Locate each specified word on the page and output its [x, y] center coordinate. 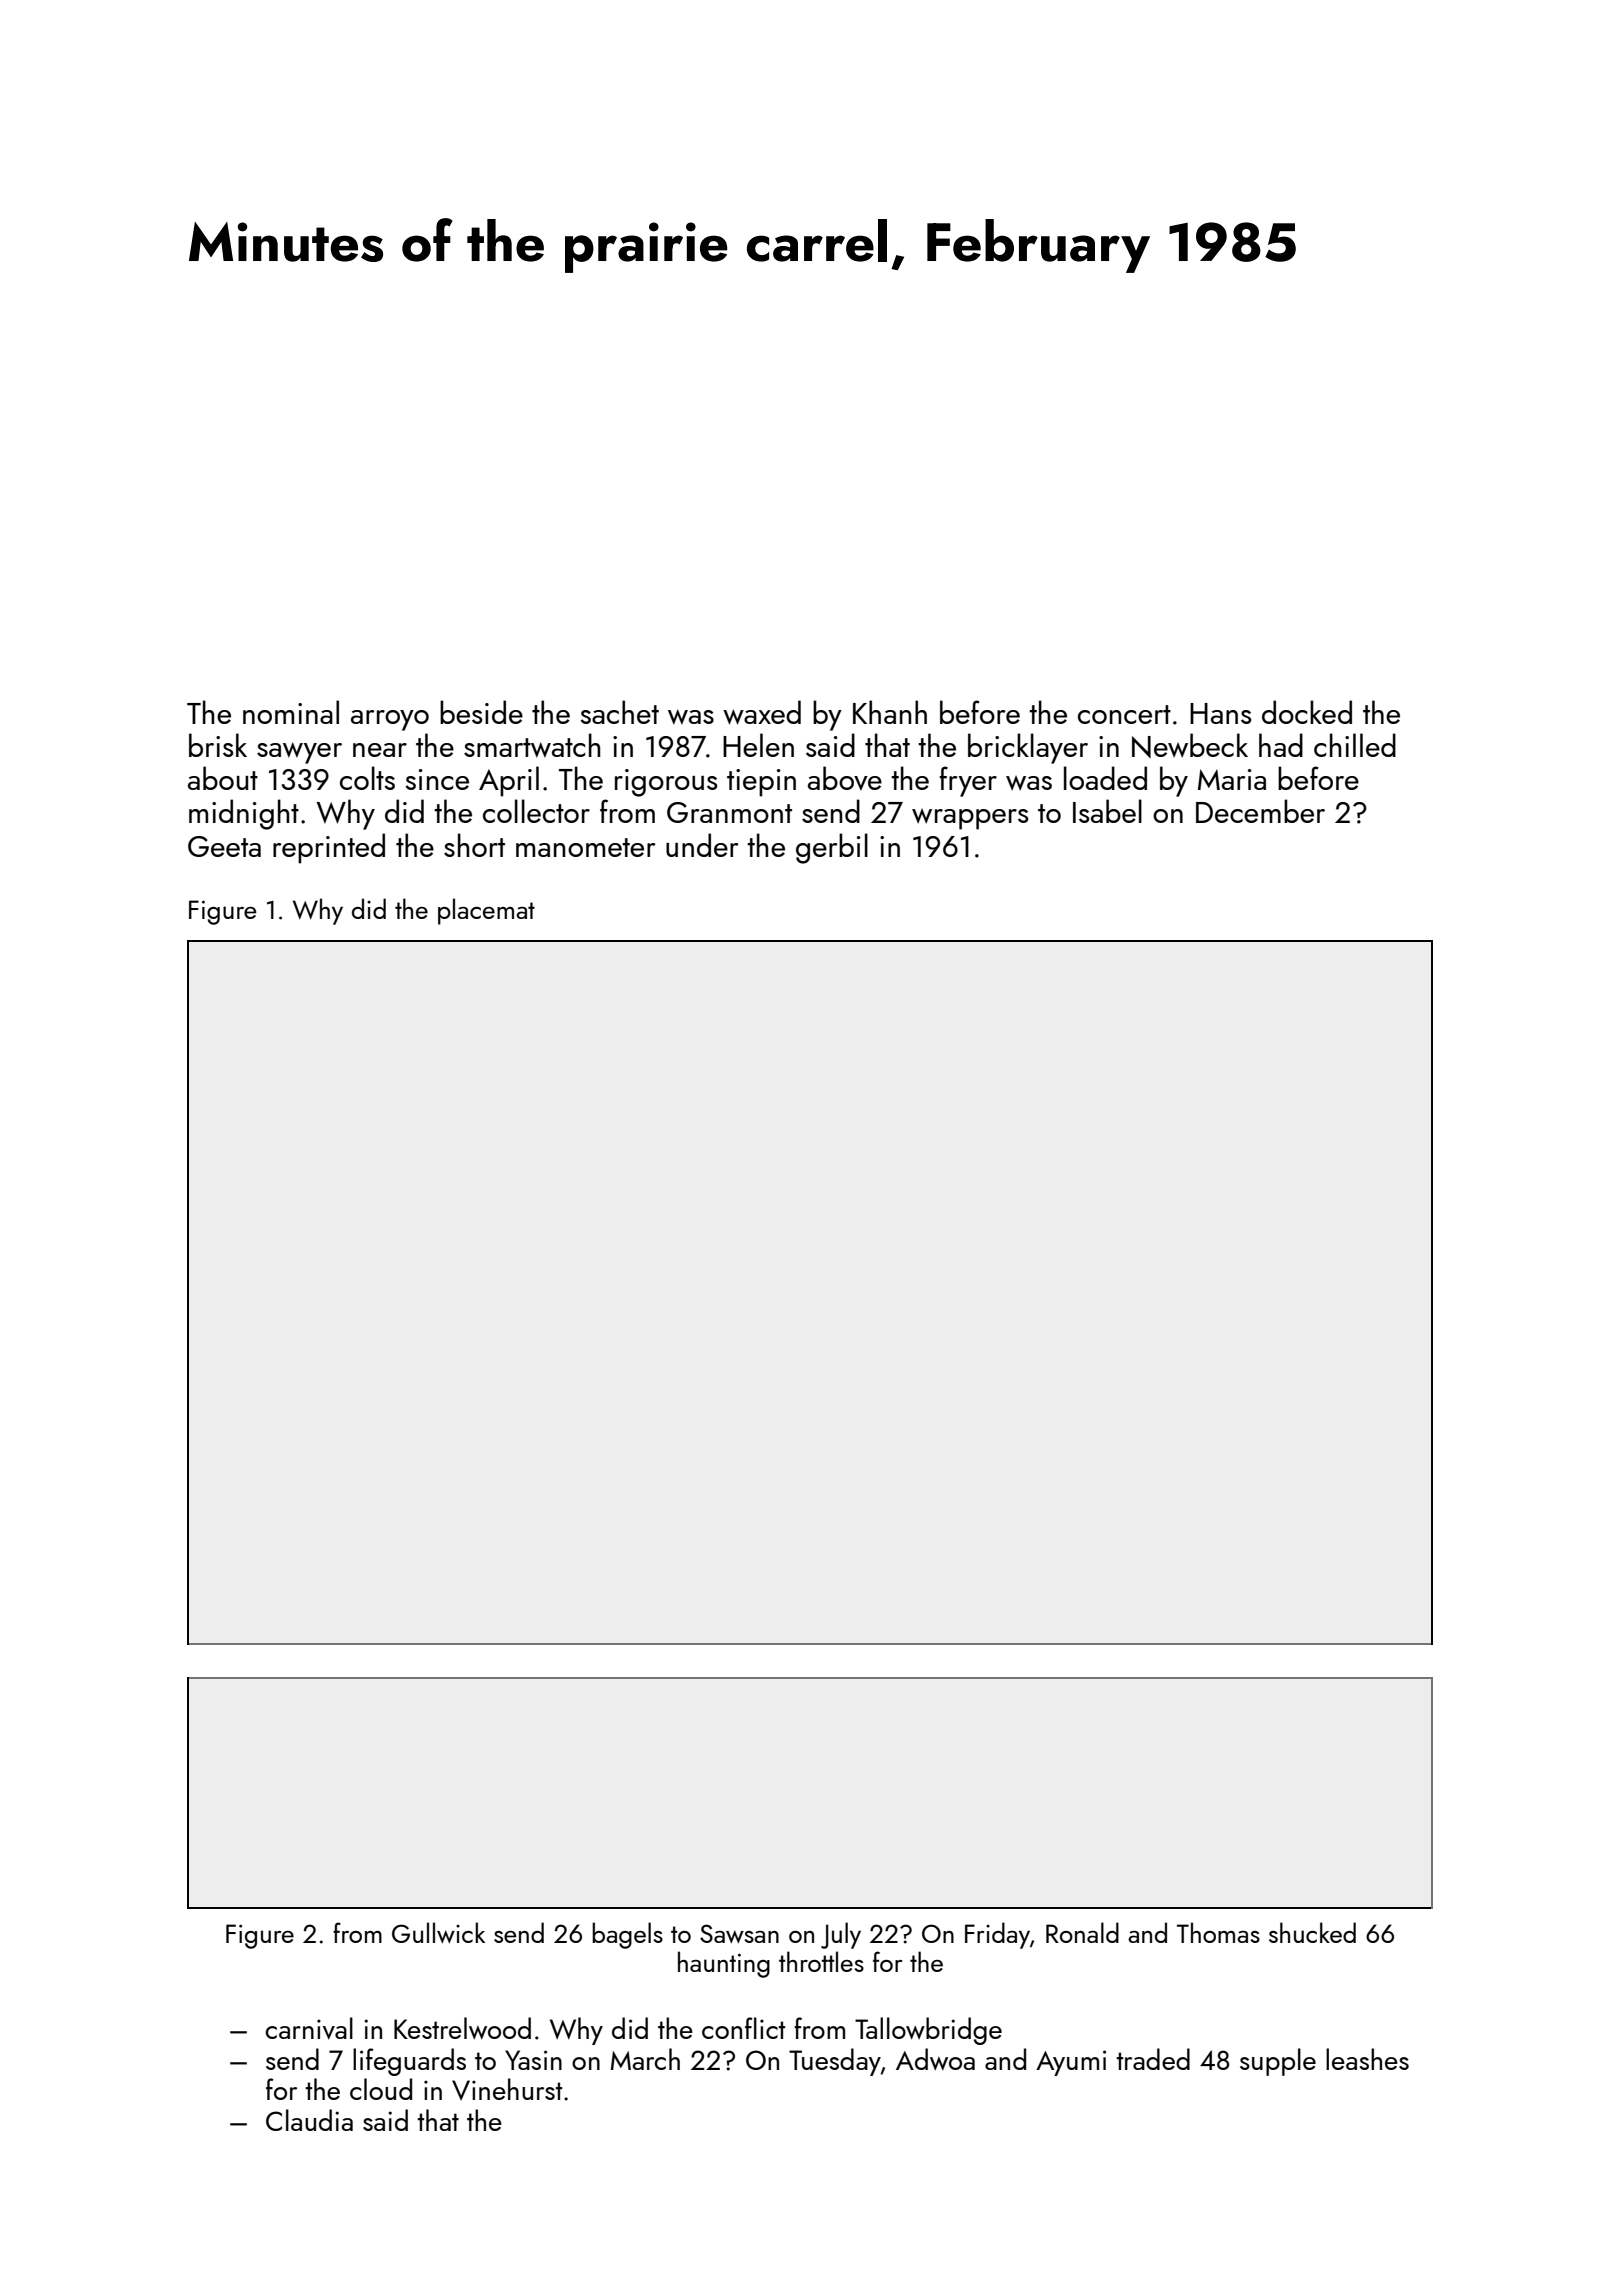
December [1260, 811]
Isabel [1107, 811]
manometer [585, 847]
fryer [968, 781]
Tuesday [835, 2062]
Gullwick [438, 1932]
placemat [486, 911]
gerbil [832, 848]
